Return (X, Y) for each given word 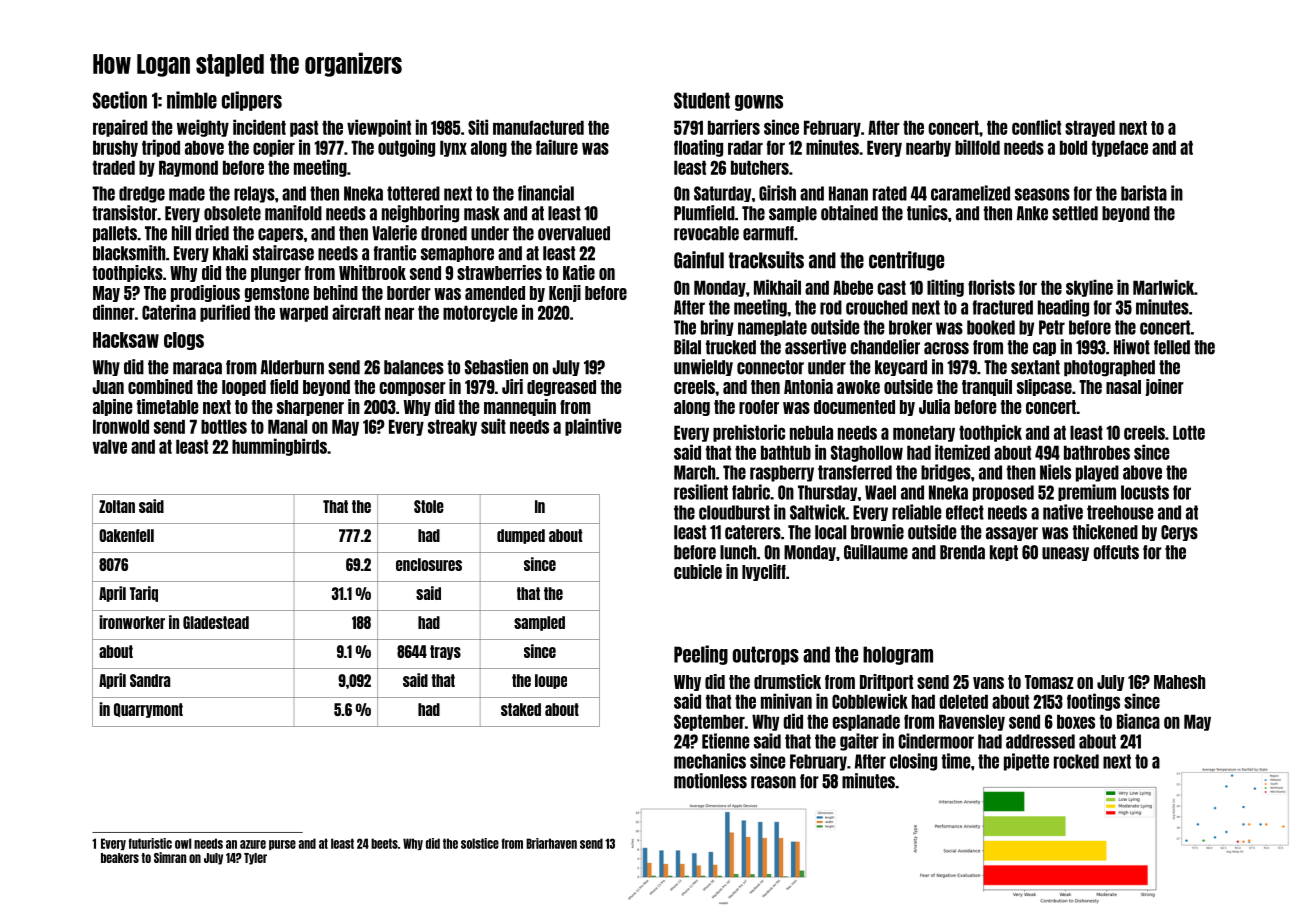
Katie (579, 272)
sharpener (310, 408)
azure (253, 844)
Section (120, 100)
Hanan (848, 193)
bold (1073, 147)
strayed (1090, 128)
